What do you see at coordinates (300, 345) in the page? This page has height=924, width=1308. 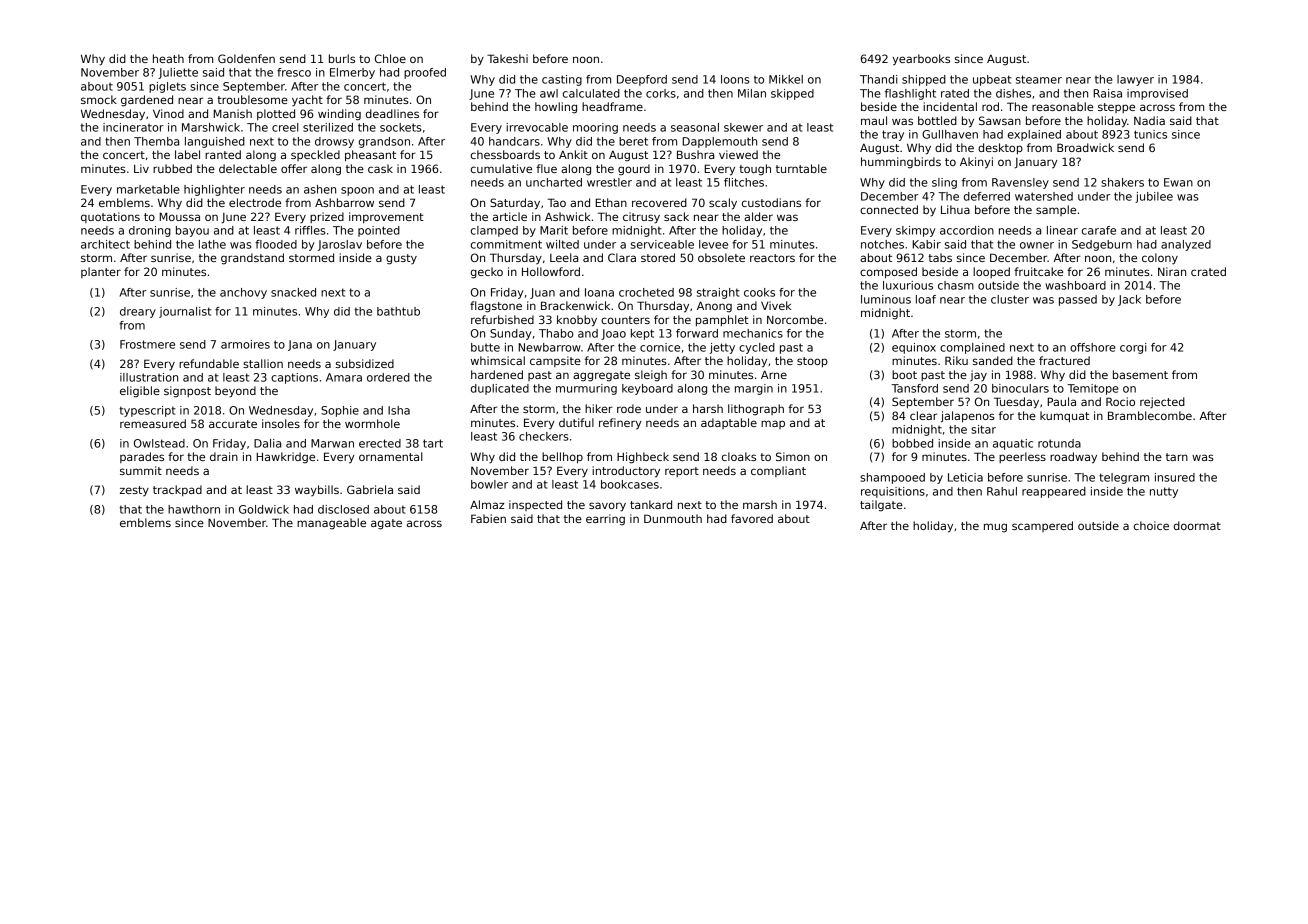 I see `Jana` at bounding box center [300, 345].
